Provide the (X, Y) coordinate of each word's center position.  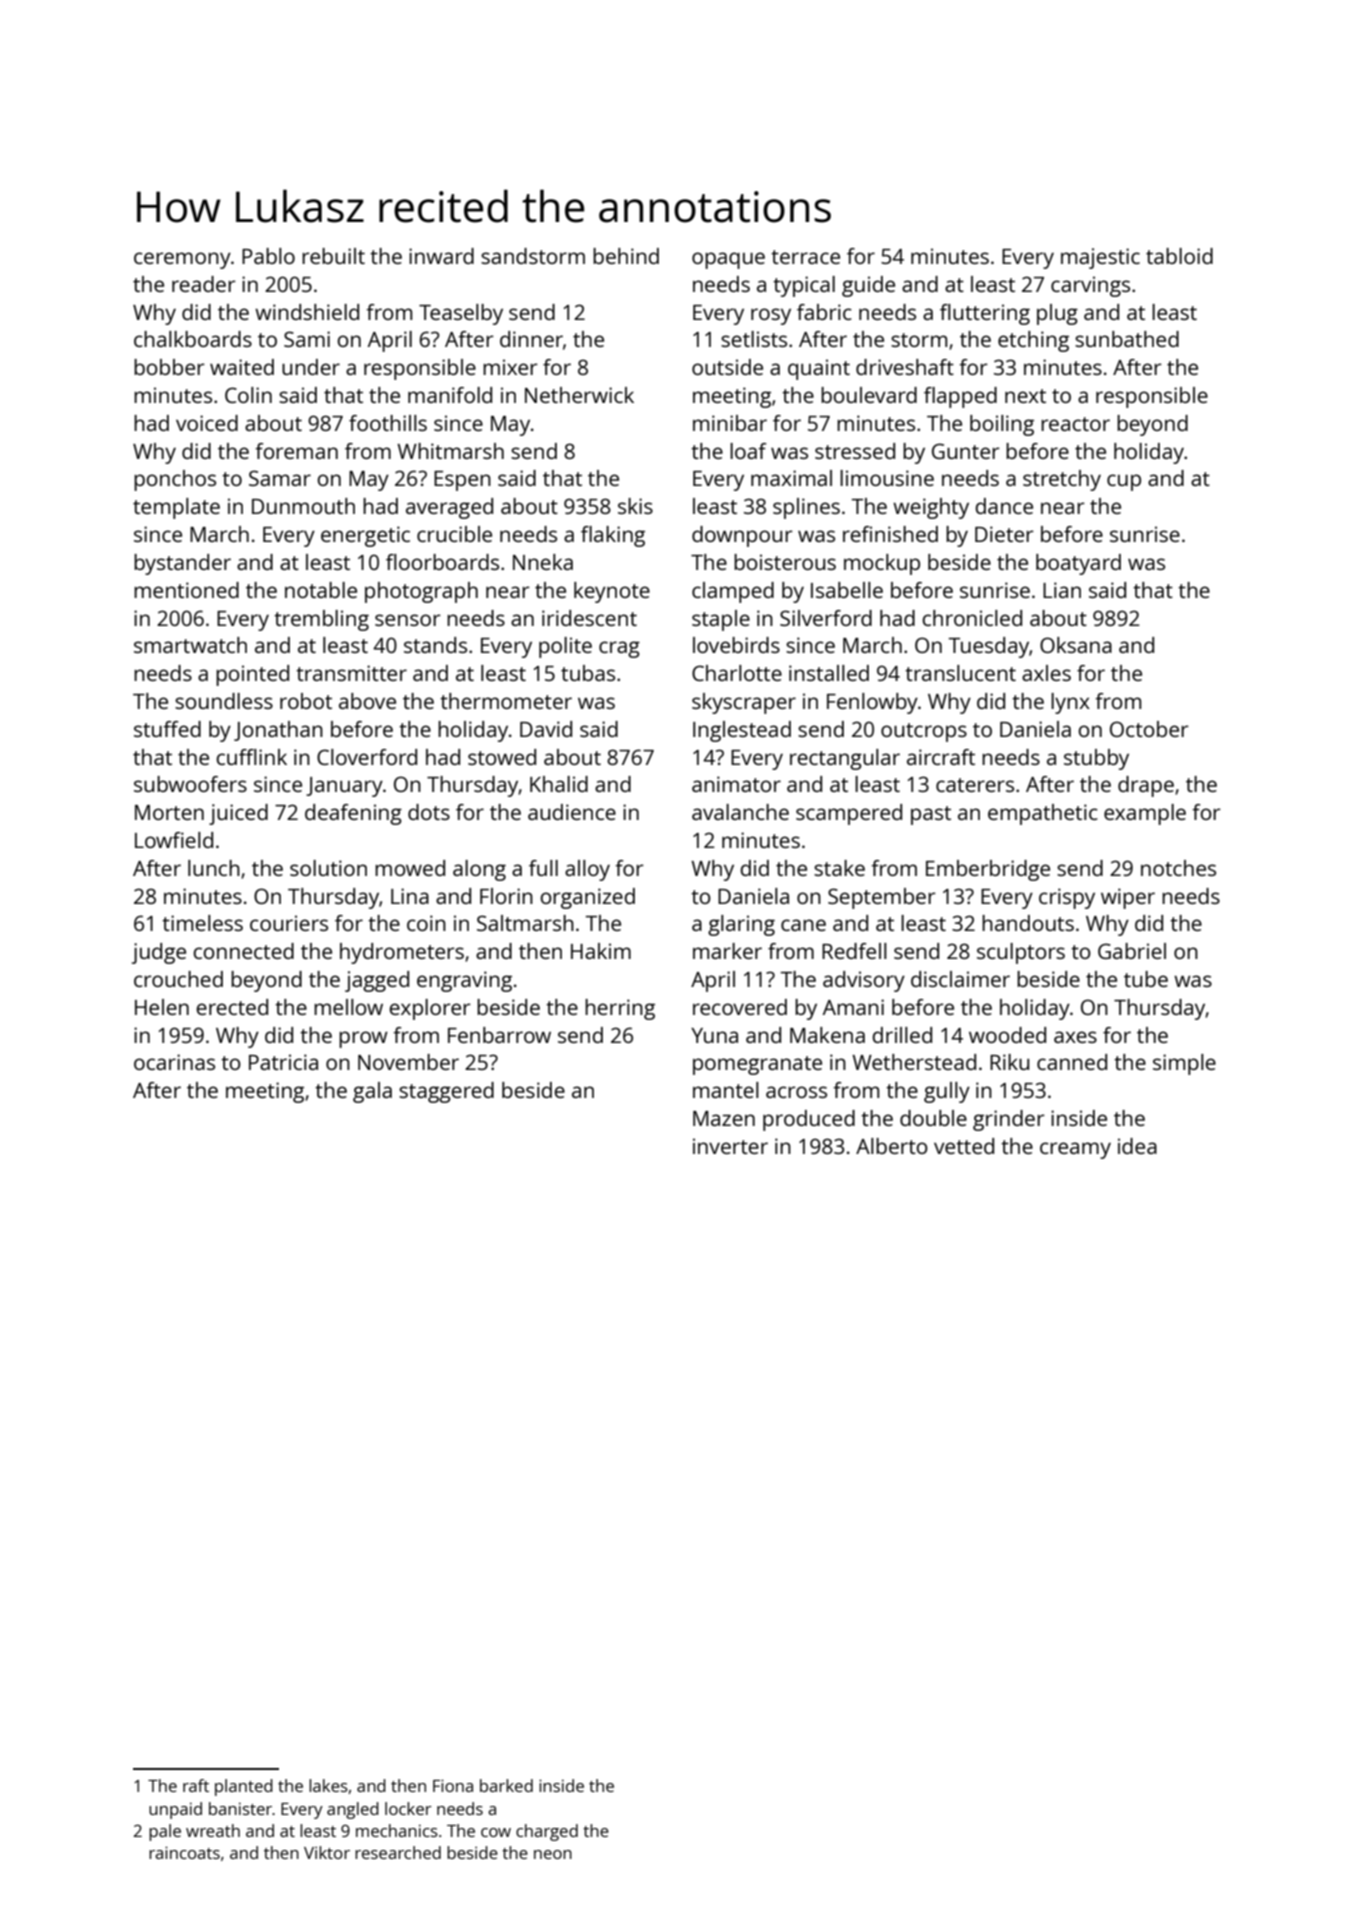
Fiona (453, 1785)
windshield (307, 312)
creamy (1075, 1150)
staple (721, 620)
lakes (328, 1785)
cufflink (251, 757)
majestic (1100, 258)
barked (506, 1785)
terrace (805, 257)
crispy (1067, 898)
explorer (430, 1009)
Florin (506, 896)
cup (1124, 482)
